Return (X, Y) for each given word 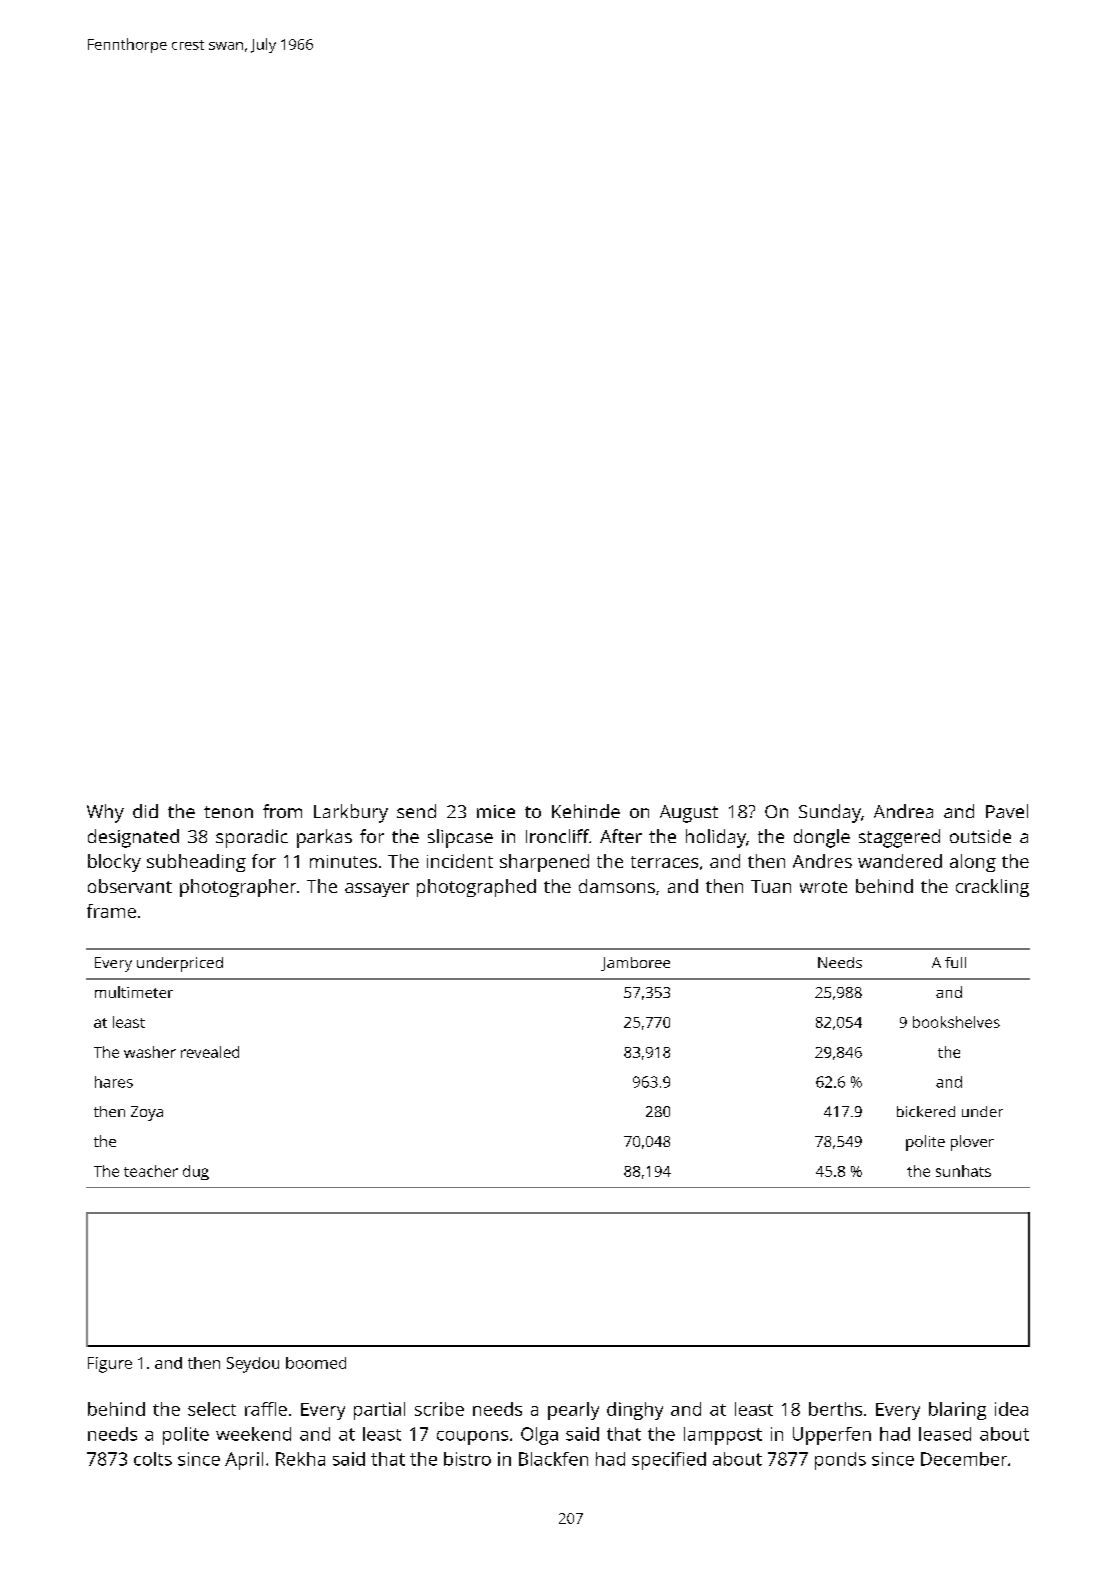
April (244, 1461)
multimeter (134, 992)
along (973, 863)
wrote (823, 887)
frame (111, 911)
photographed (476, 888)
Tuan (771, 886)
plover (972, 1143)
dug (196, 1172)
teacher (151, 1171)
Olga (539, 1436)
